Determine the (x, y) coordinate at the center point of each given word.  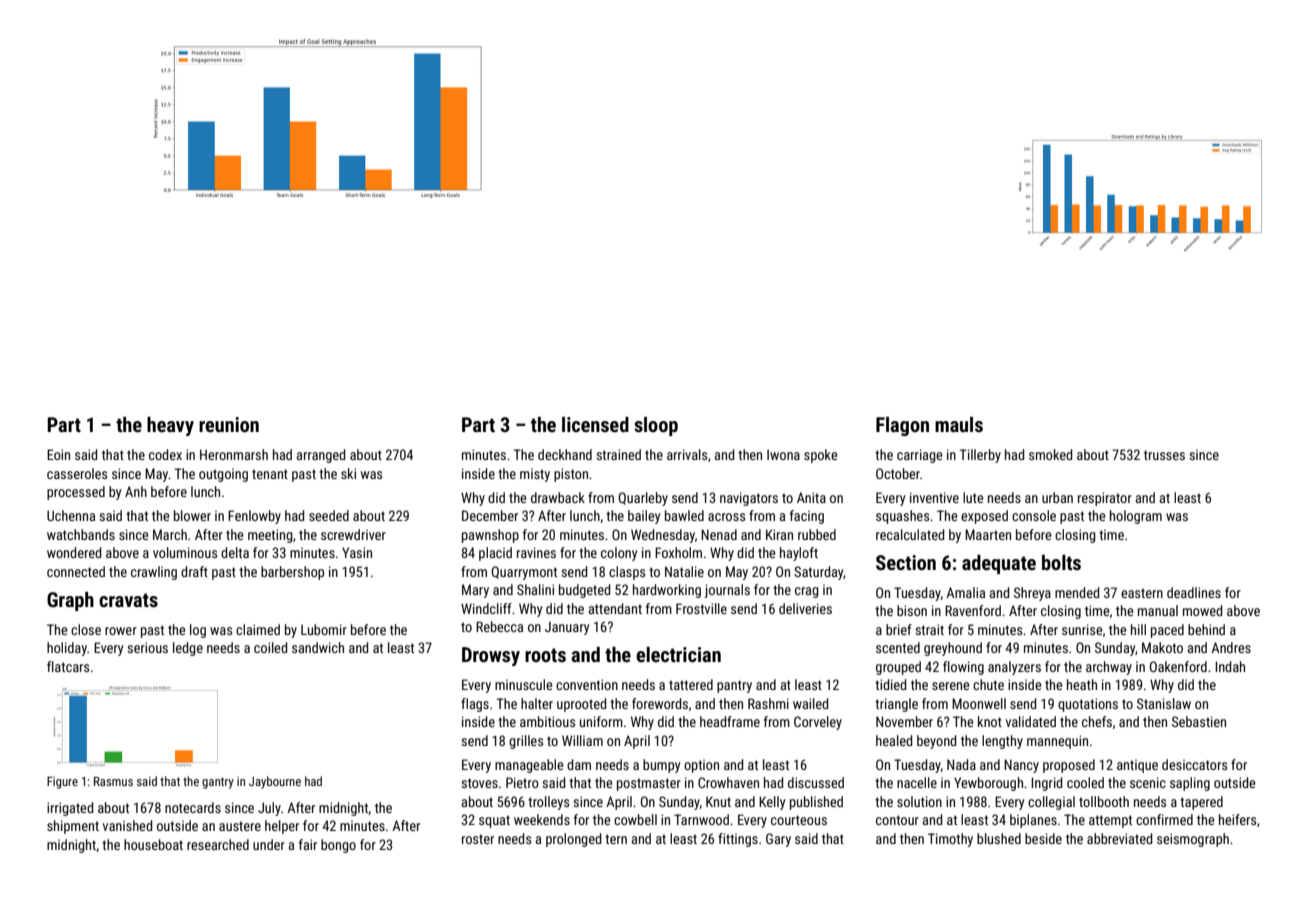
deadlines (1194, 592)
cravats (128, 600)
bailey (644, 517)
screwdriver (353, 534)
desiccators (1194, 764)
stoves (479, 783)
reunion (229, 424)
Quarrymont (524, 573)
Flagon (902, 426)
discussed (816, 782)
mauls (959, 424)
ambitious (547, 721)
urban (1057, 497)
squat (494, 821)
